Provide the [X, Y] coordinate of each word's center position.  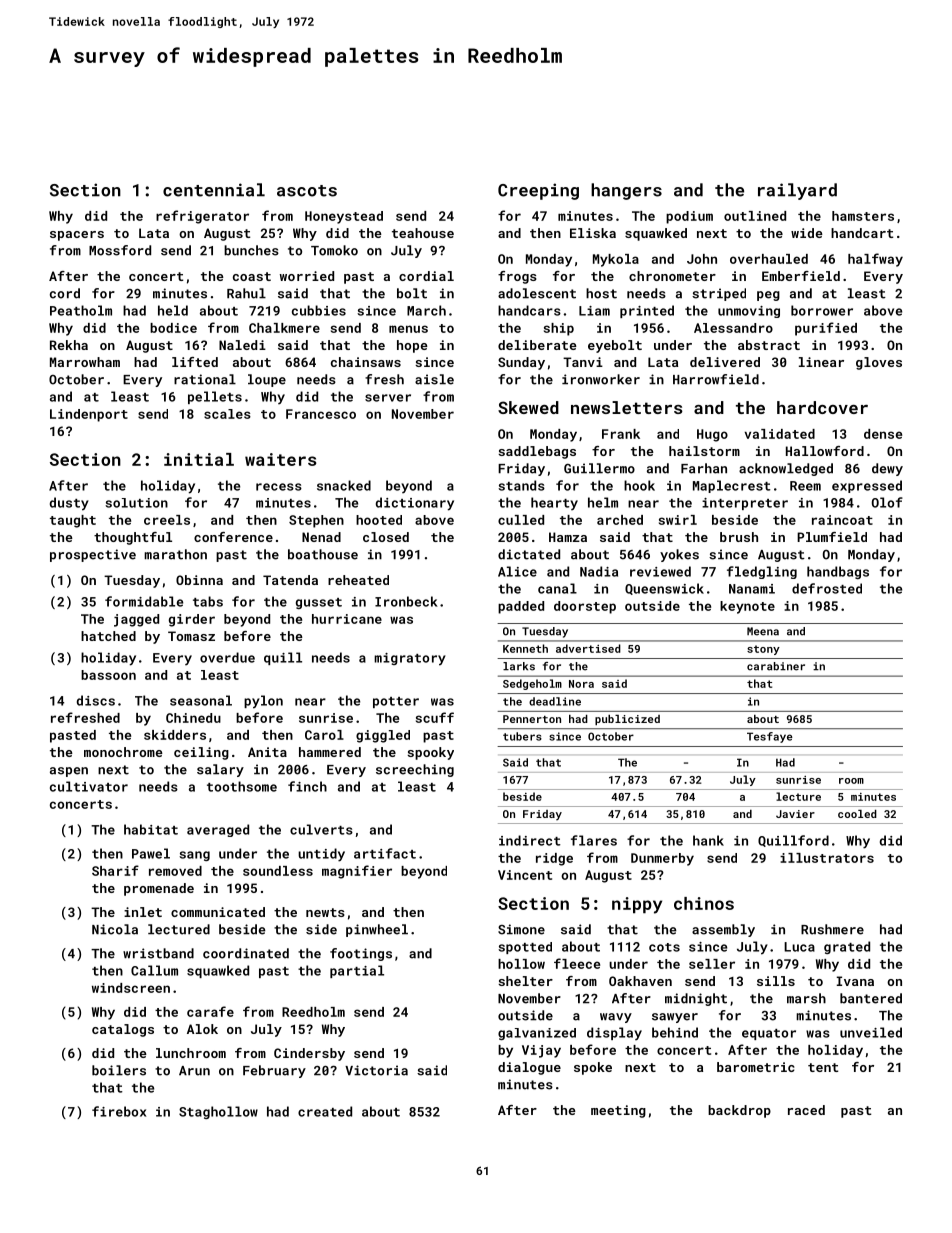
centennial [214, 190]
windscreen [131, 988]
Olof [887, 502]
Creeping [538, 191]
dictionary [415, 504]
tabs [208, 601]
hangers [626, 191]
